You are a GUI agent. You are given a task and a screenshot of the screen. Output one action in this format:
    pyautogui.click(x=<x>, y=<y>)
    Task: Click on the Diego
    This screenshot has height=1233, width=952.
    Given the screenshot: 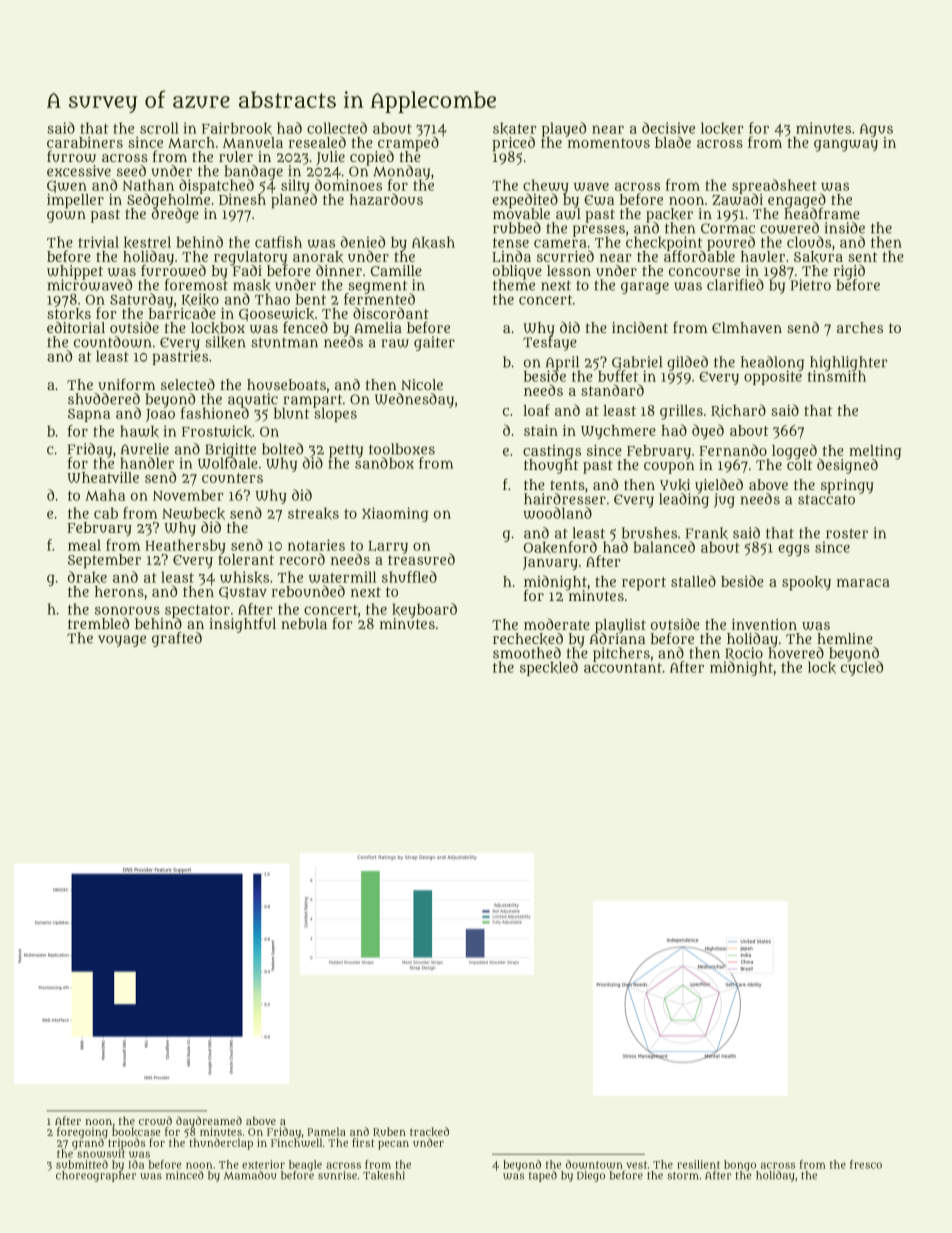 What is the action you would take?
    pyautogui.click(x=591, y=1176)
